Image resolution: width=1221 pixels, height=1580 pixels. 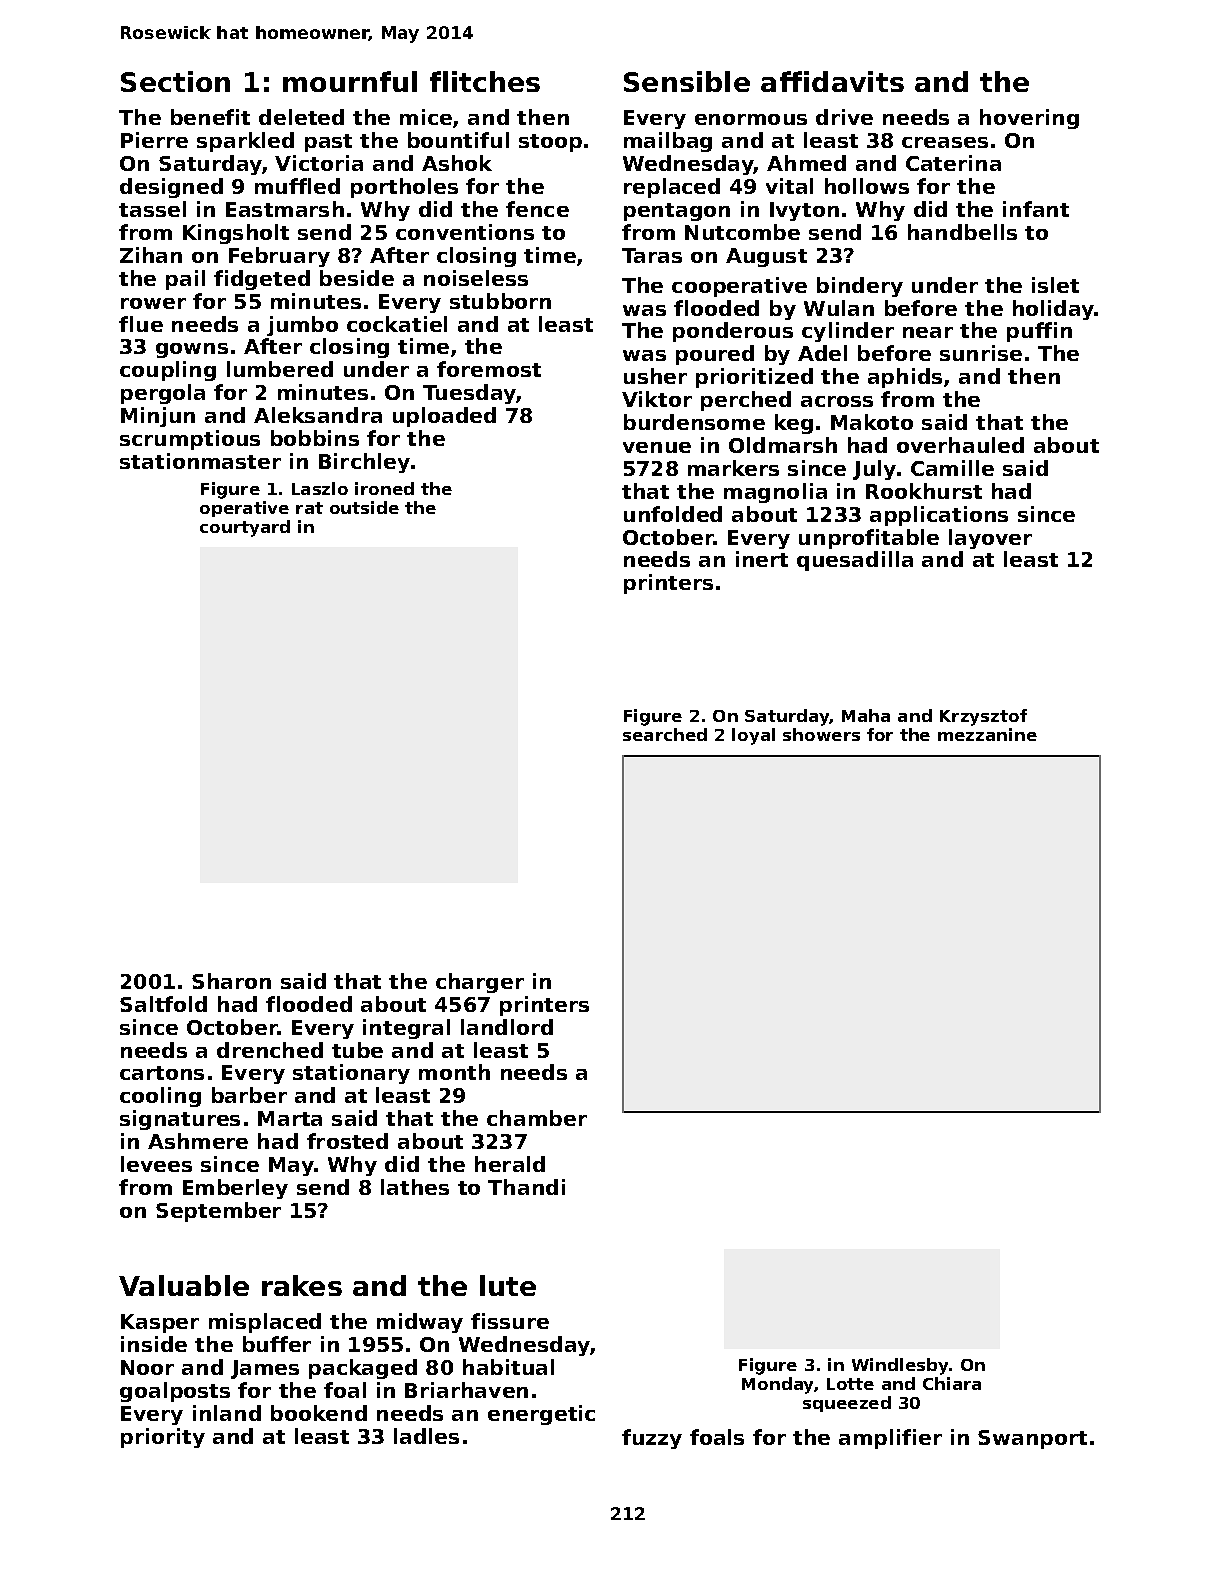 I want to click on Thandi, so click(x=526, y=1187).
